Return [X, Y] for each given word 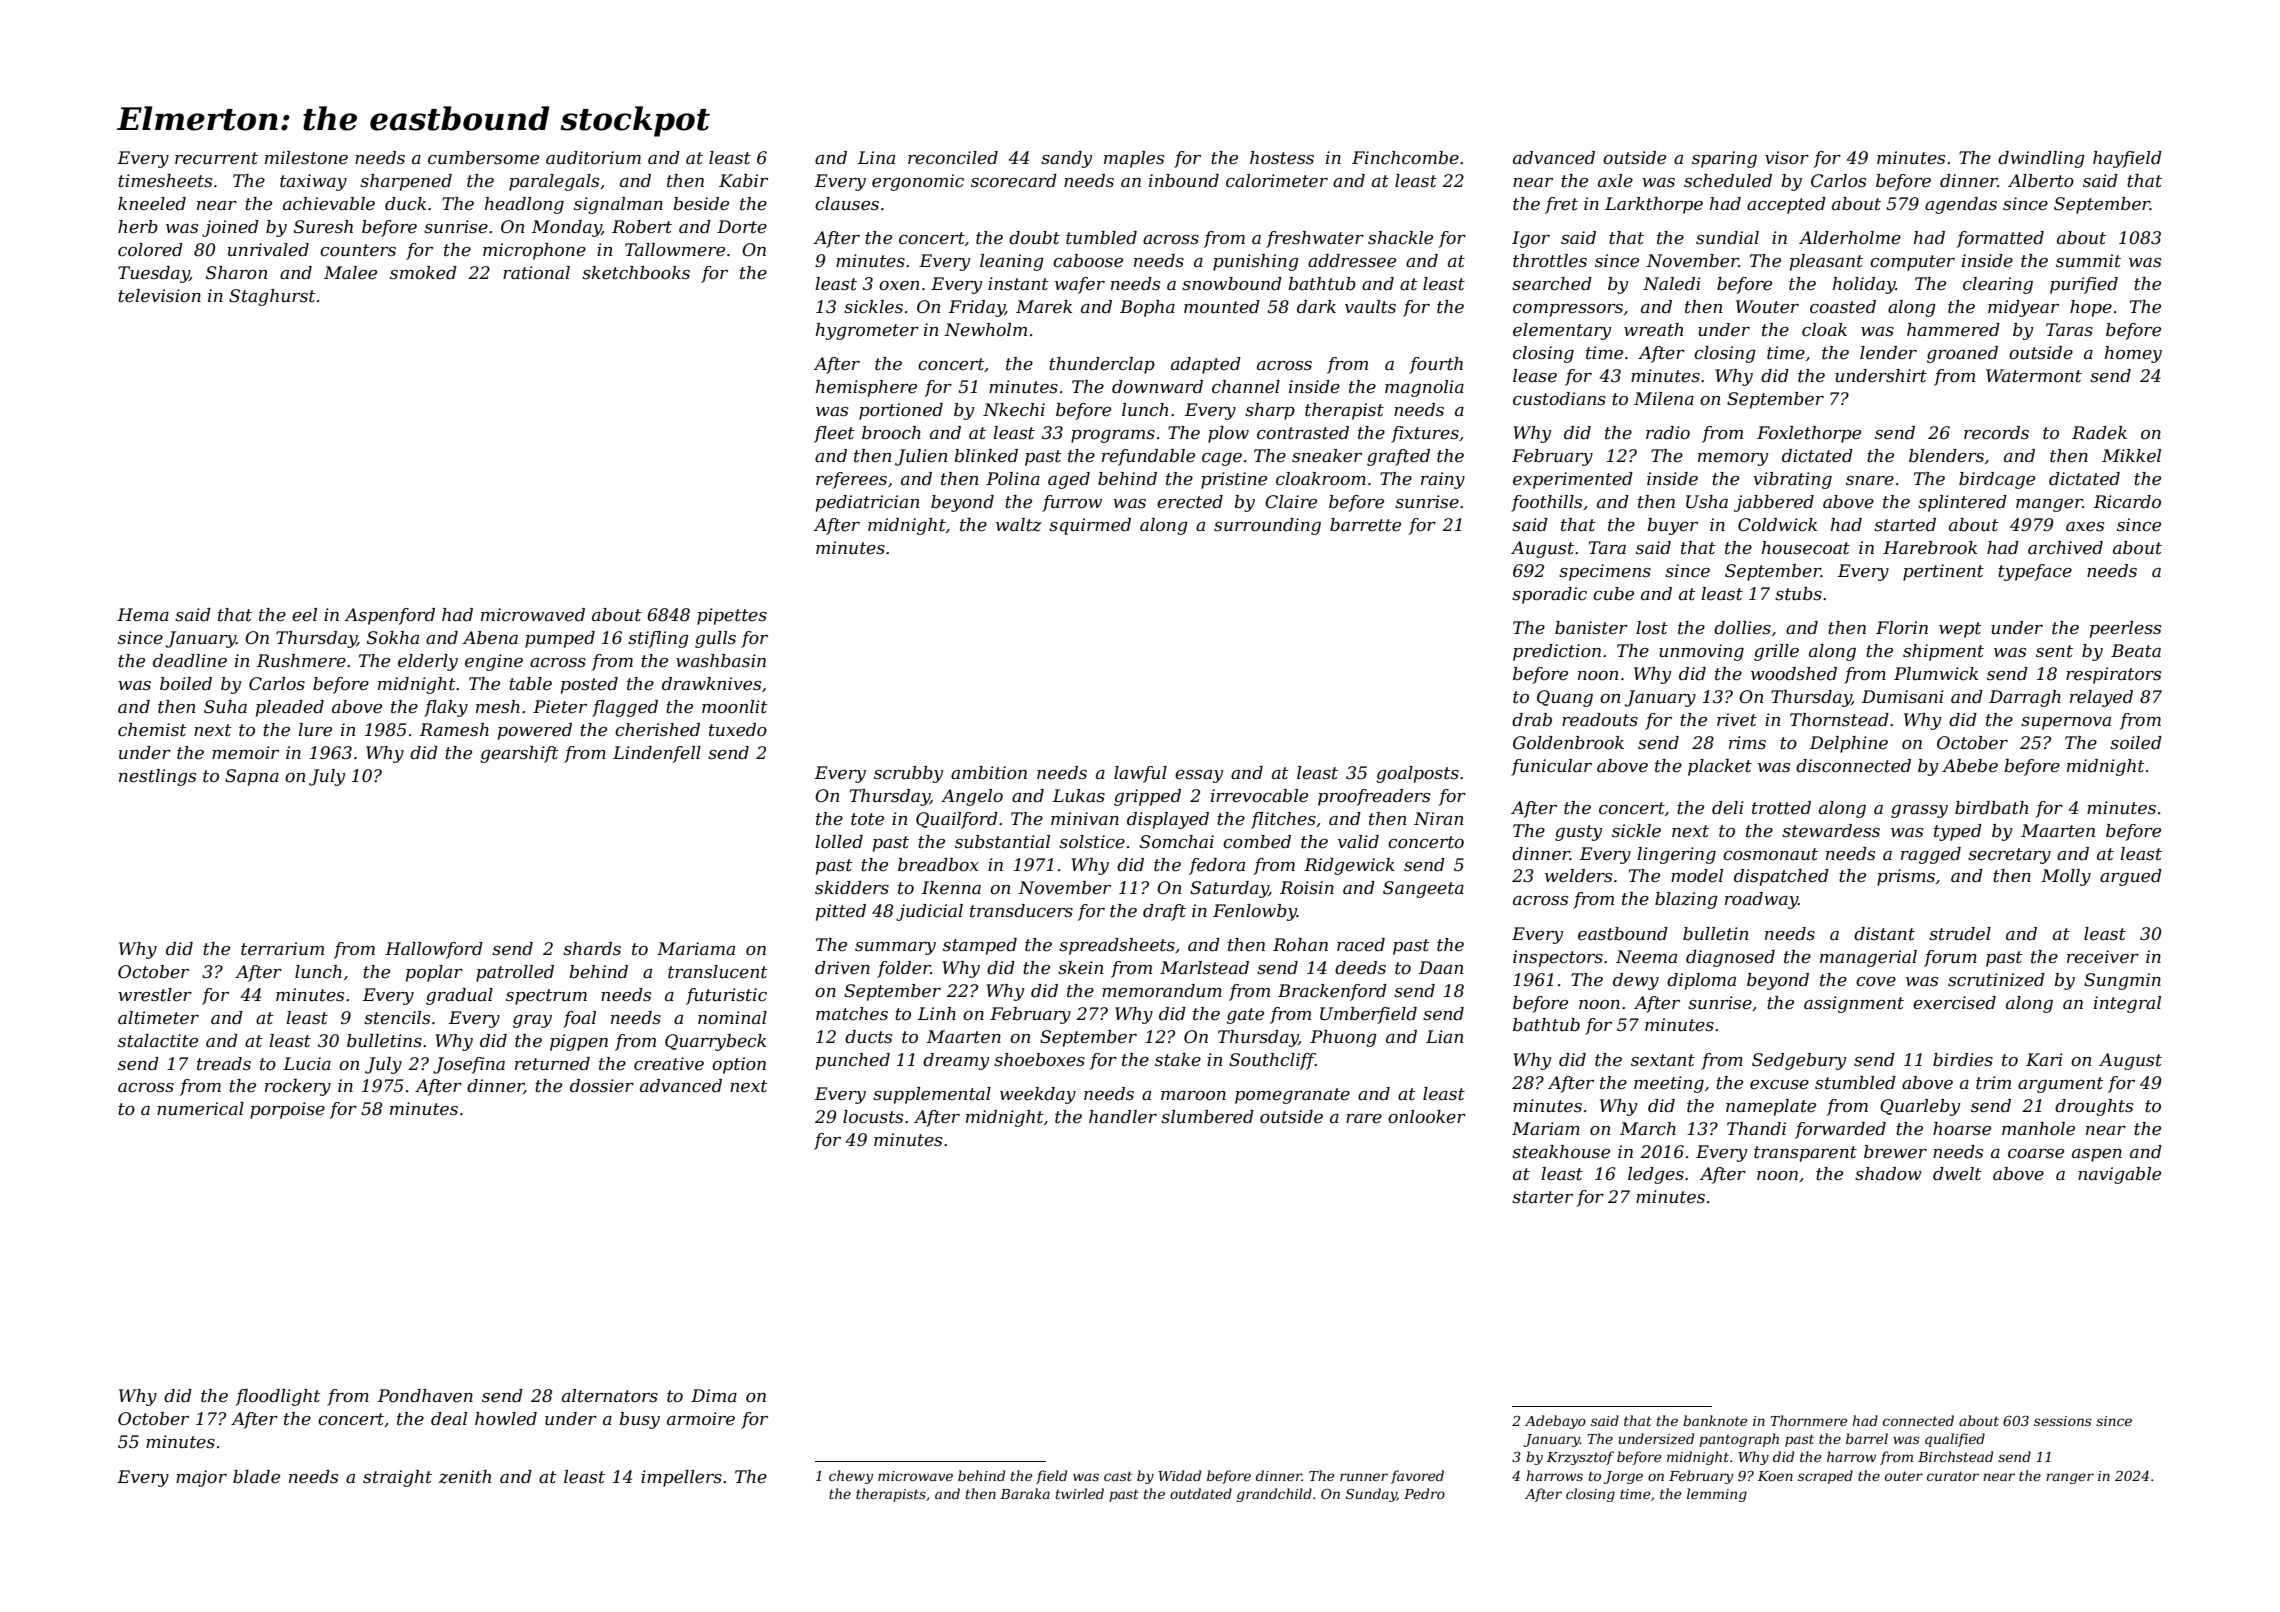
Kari [2044, 1059]
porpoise [287, 1110]
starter [1542, 1197]
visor [1787, 158]
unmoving [1701, 652]
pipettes [732, 616]
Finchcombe [1405, 158]
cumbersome [483, 158]
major [201, 1478]
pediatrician [867, 503]
